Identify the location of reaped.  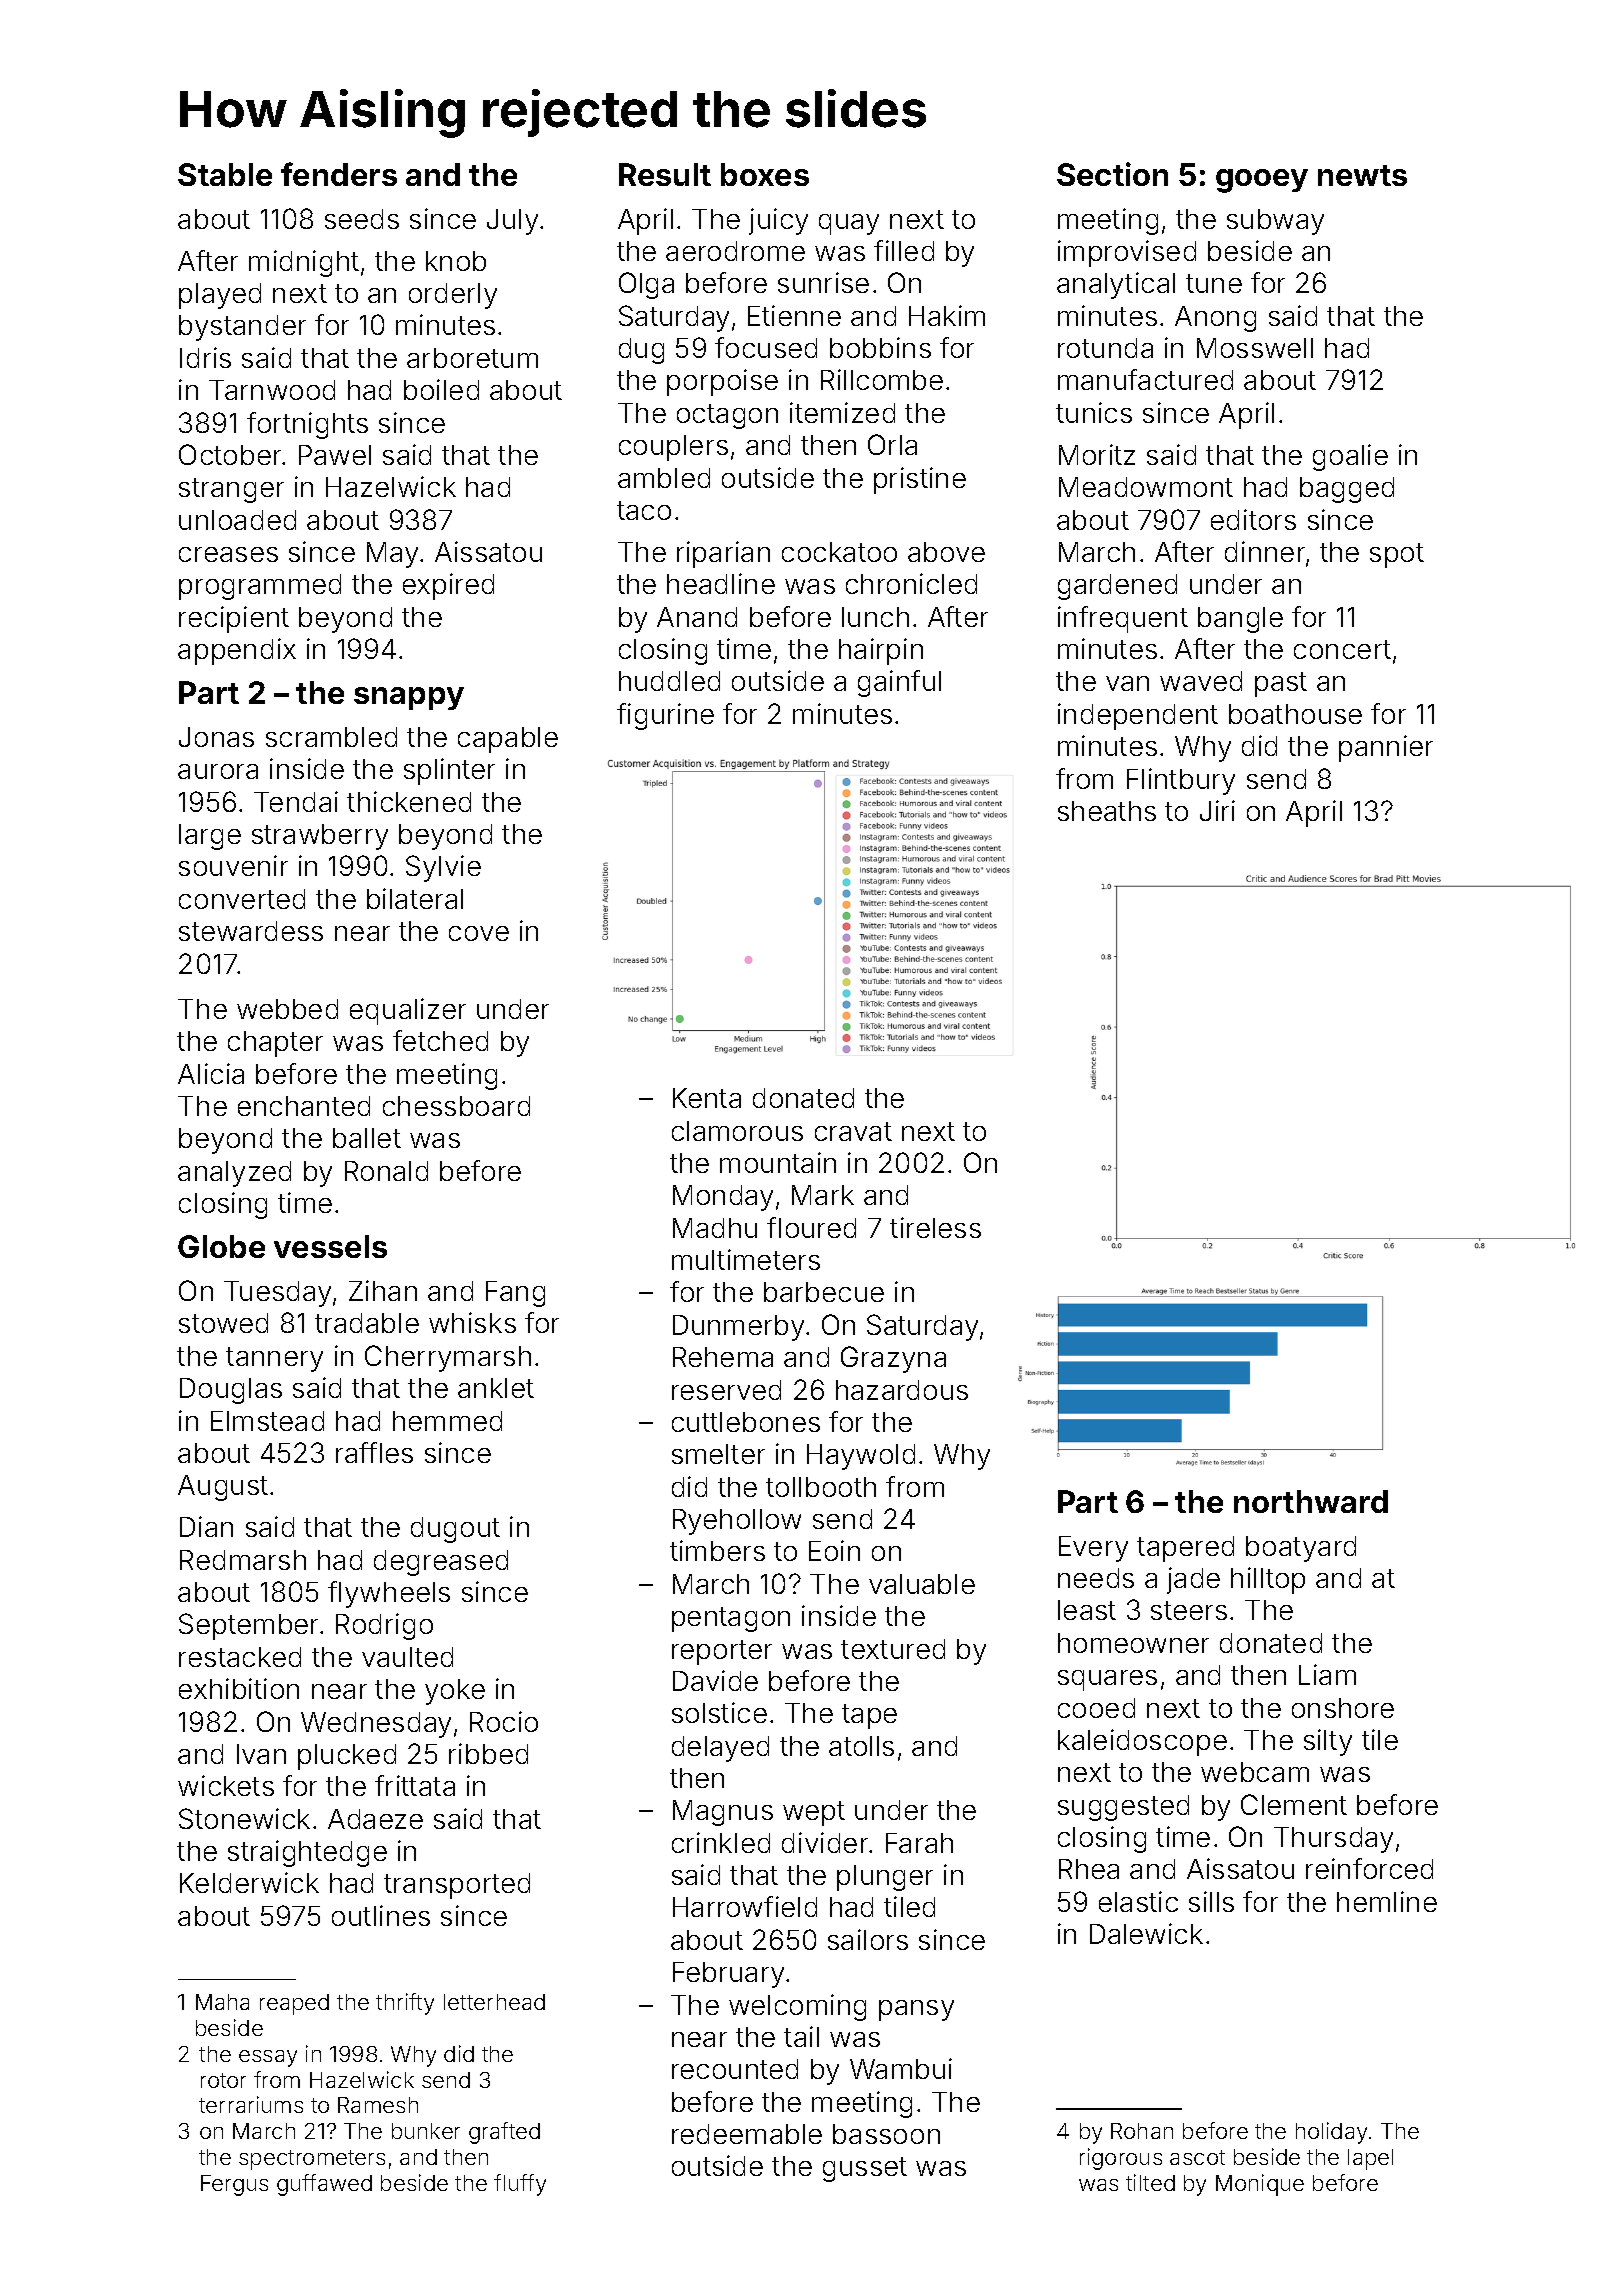
(294, 2004).
